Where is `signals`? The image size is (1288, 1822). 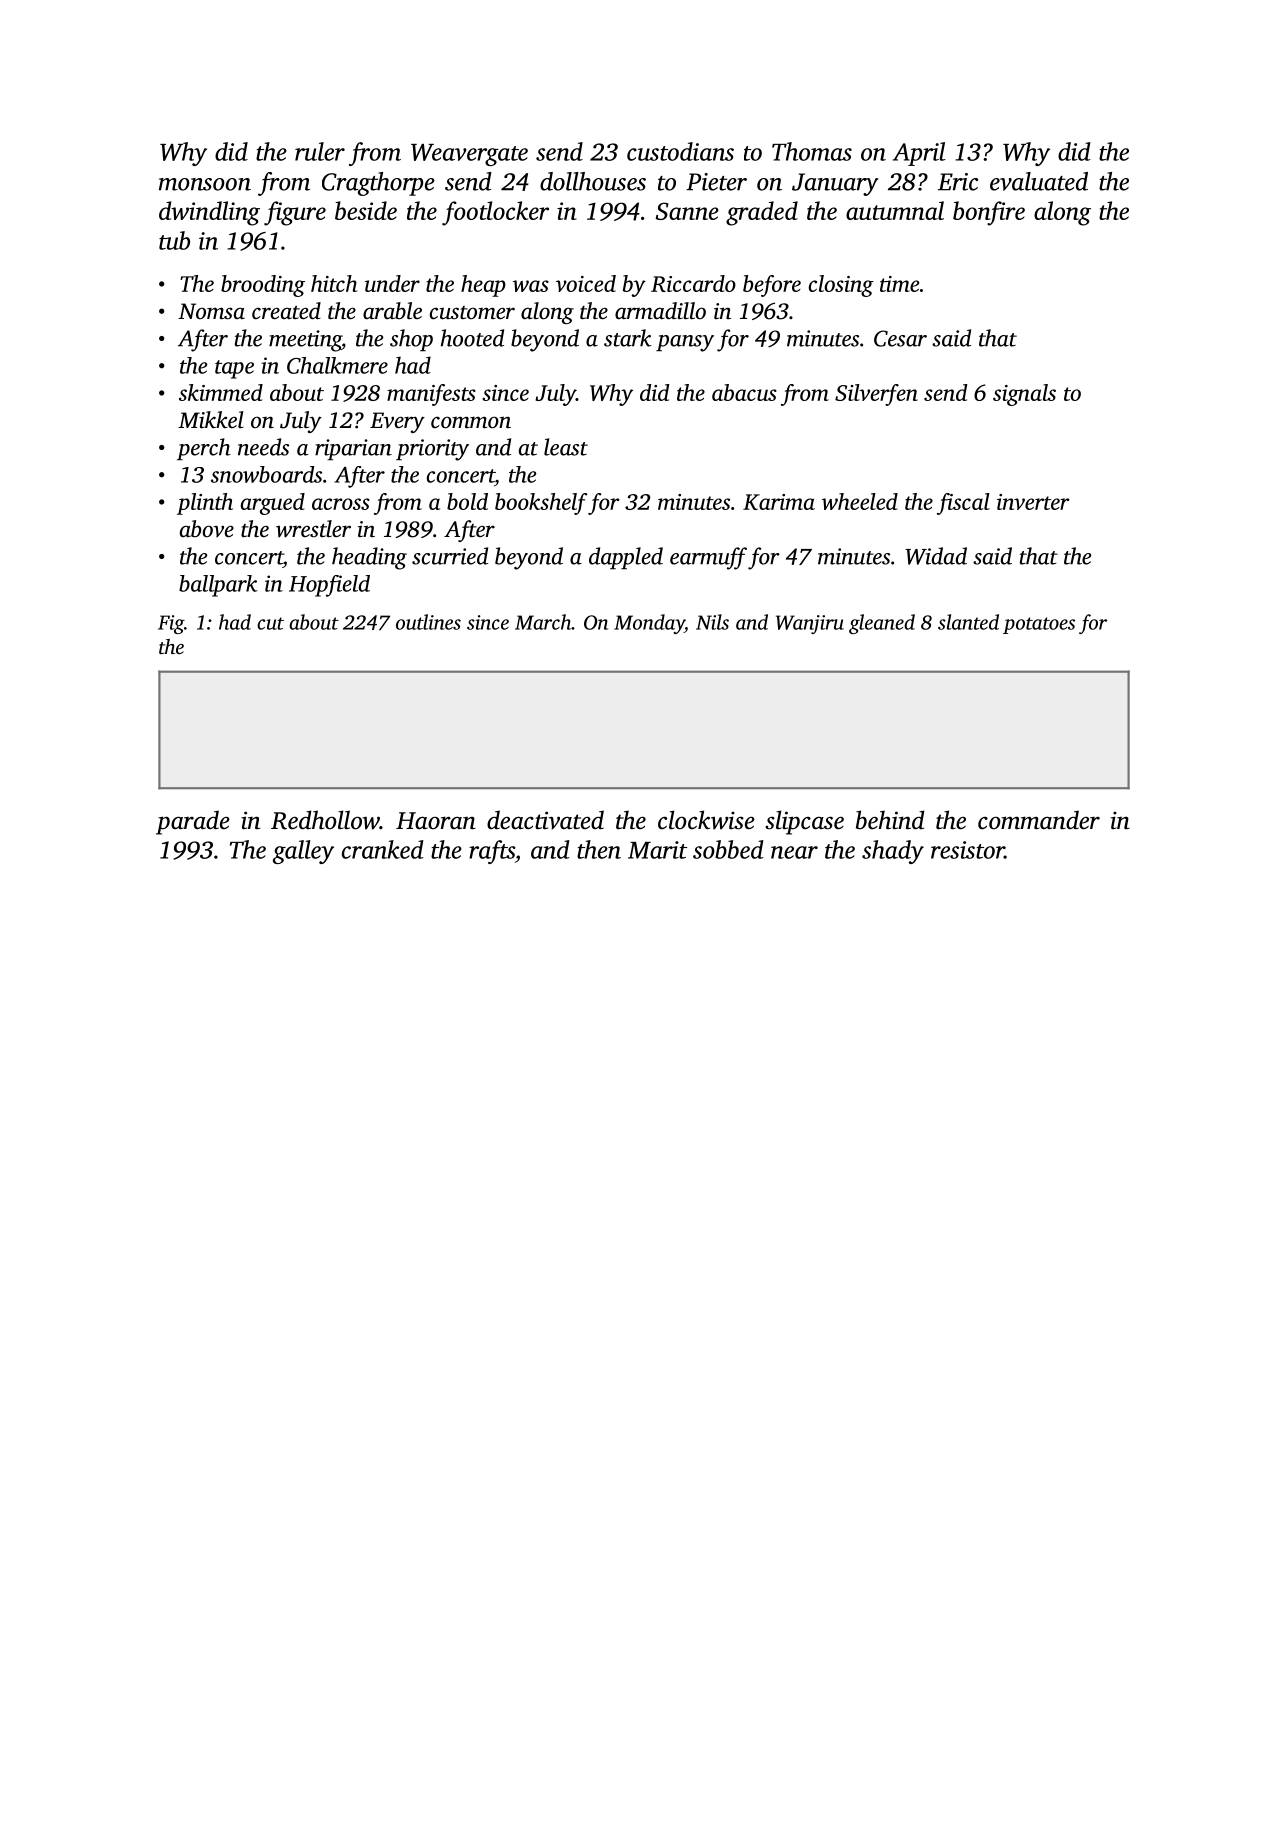
signals is located at coordinates (1024, 395).
